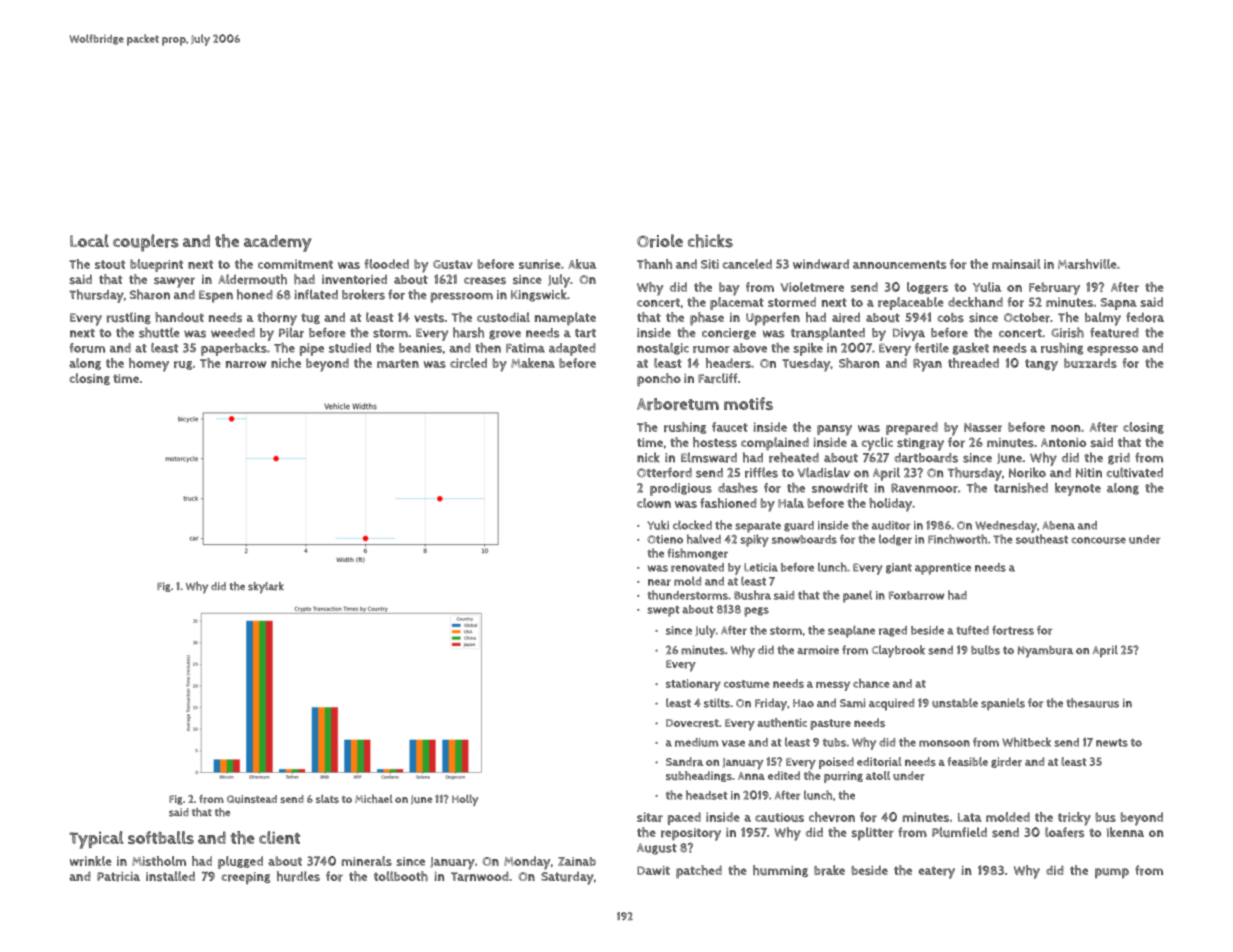 This page has width=1233, height=952. Describe the element at coordinates (717, 703) in the page. I see `stilts` at that location.
